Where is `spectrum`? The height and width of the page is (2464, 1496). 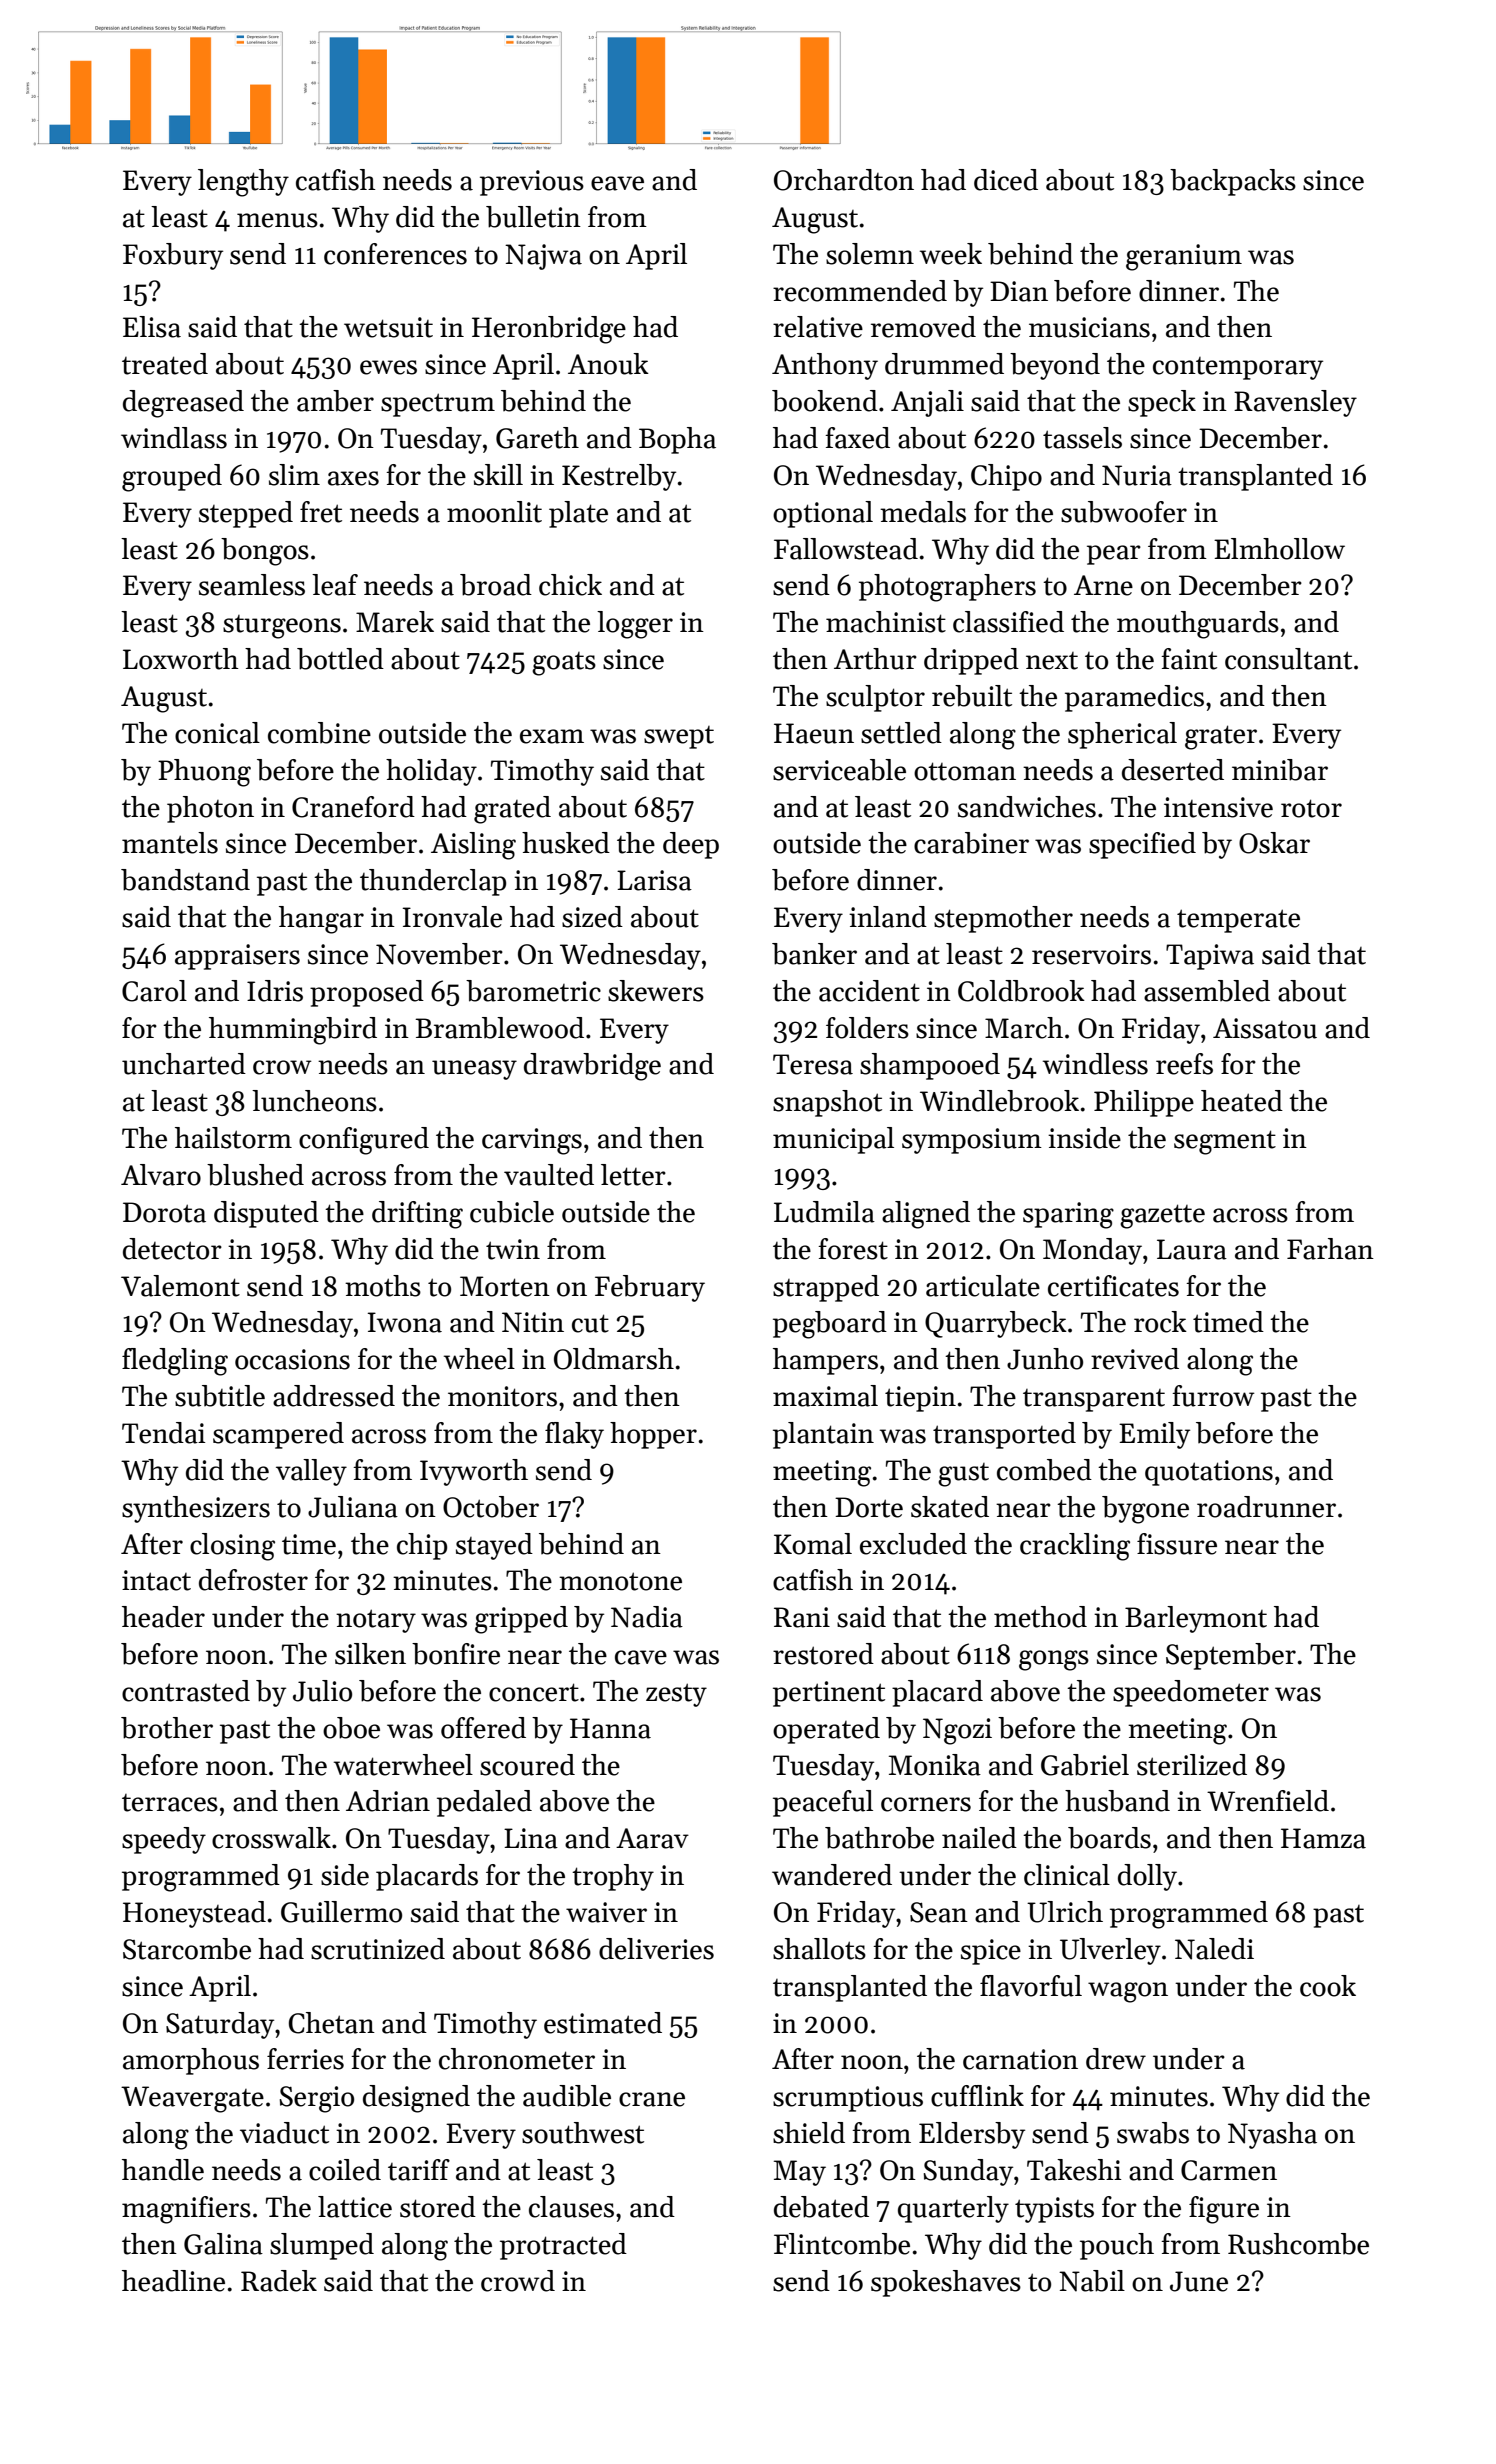
spectrum is located at coordinates (438, 405).
